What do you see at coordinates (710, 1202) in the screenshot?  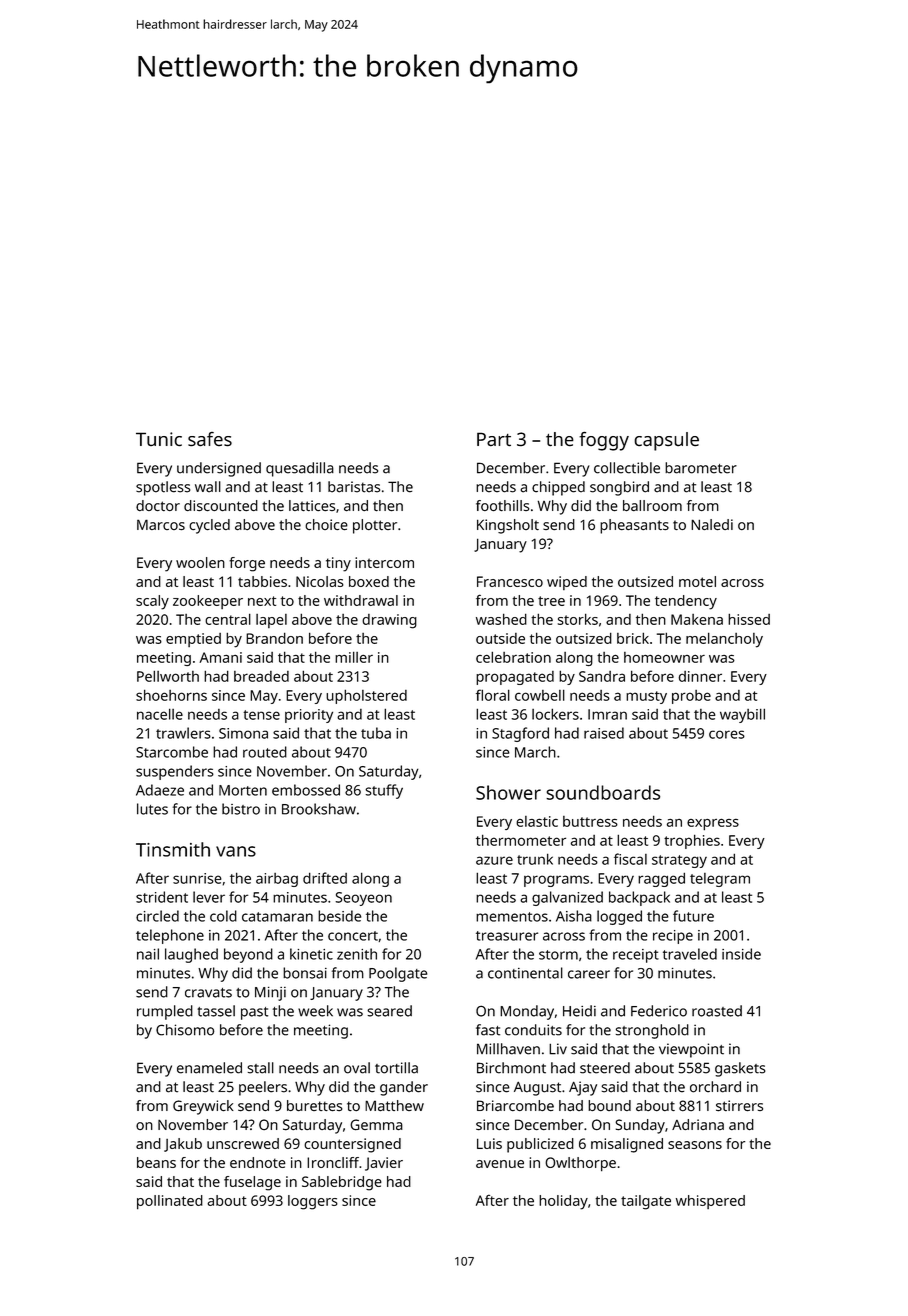 I see `whispered` at bounding box center [710, 1202].
